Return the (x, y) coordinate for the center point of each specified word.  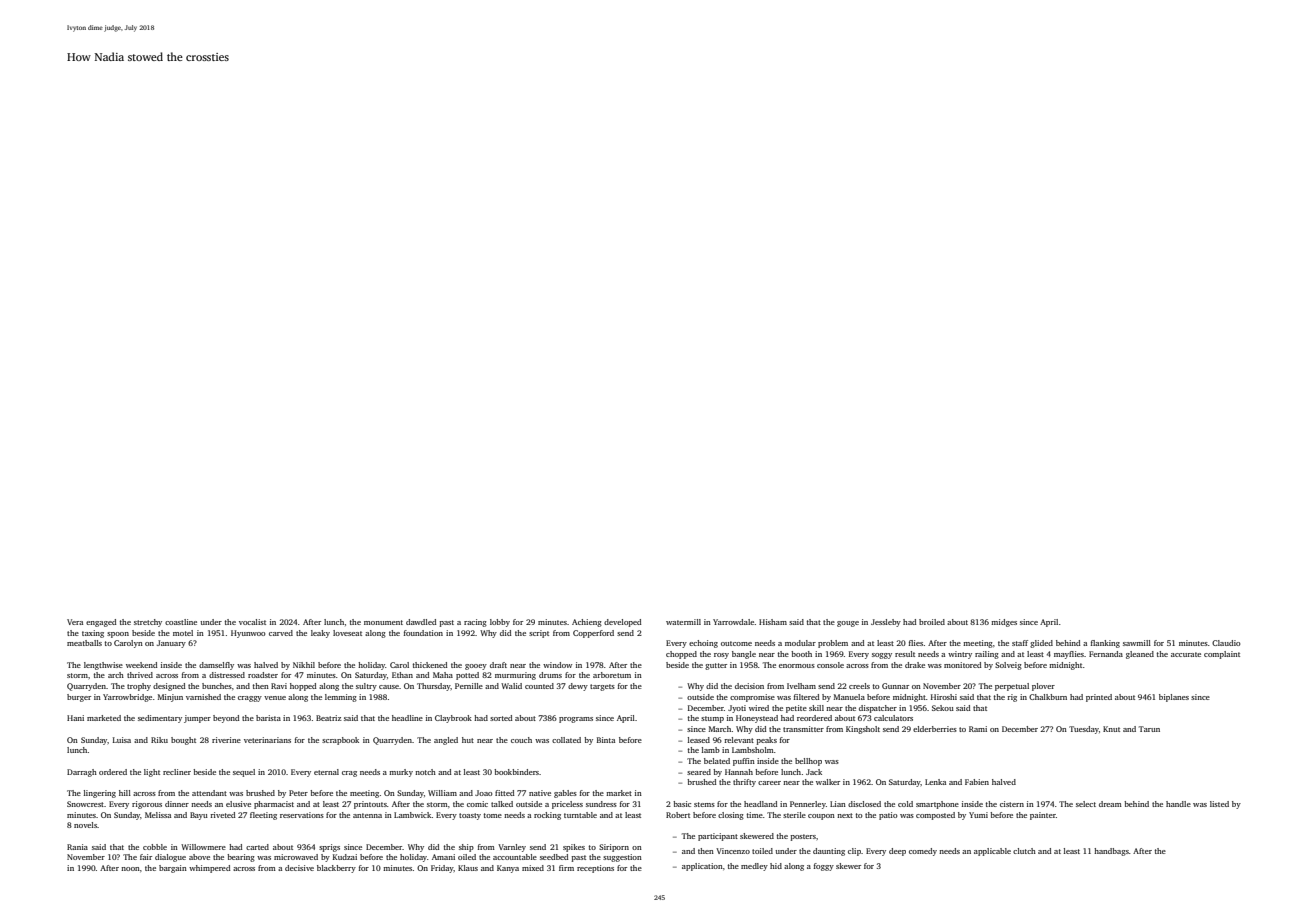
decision (749, 686)
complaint (1222, 655)
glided (1041, 644)
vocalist (252, 622)
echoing (703, 644)
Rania (77, 847)
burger (79, 698)
